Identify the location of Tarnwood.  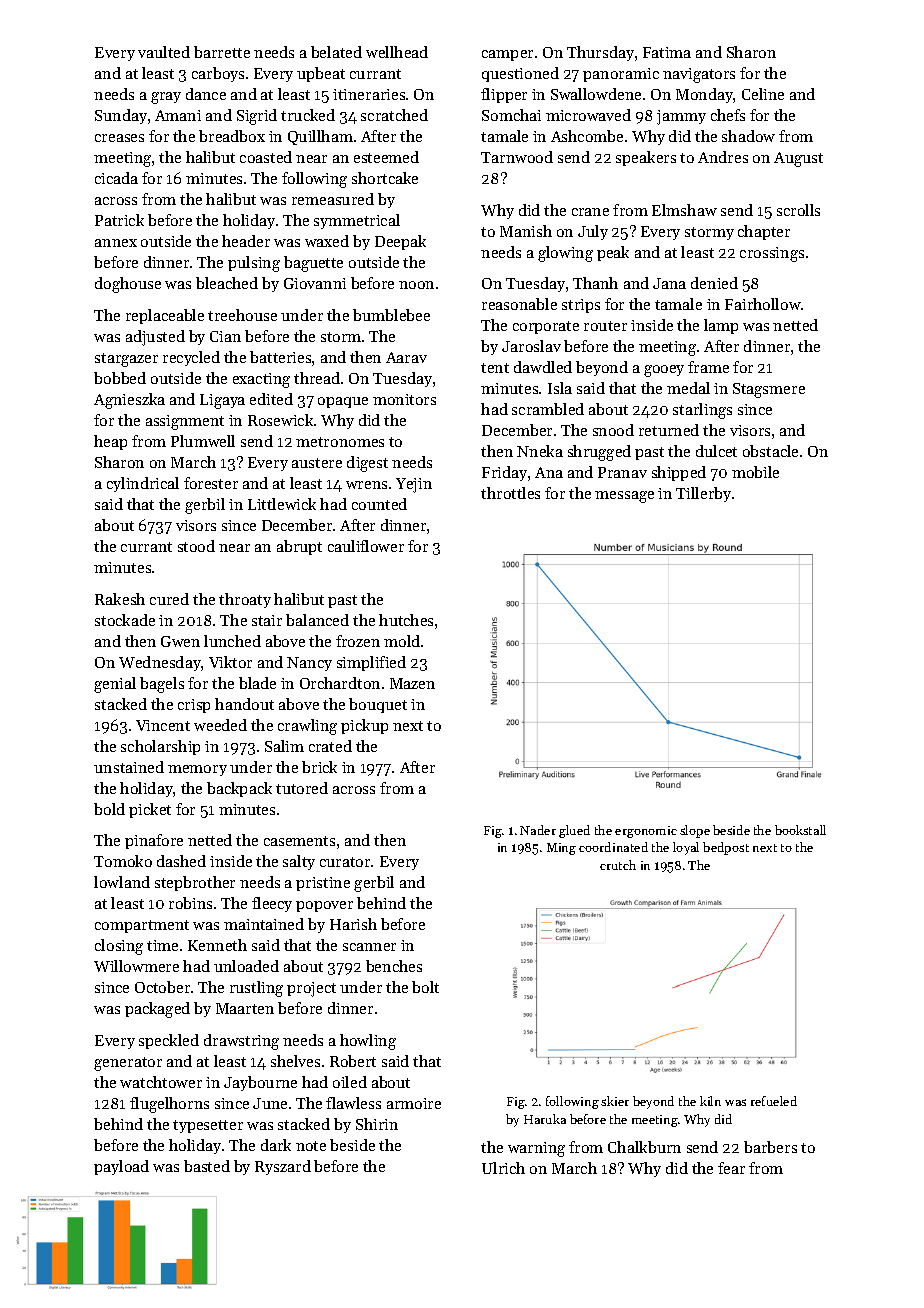
(517, 157).
